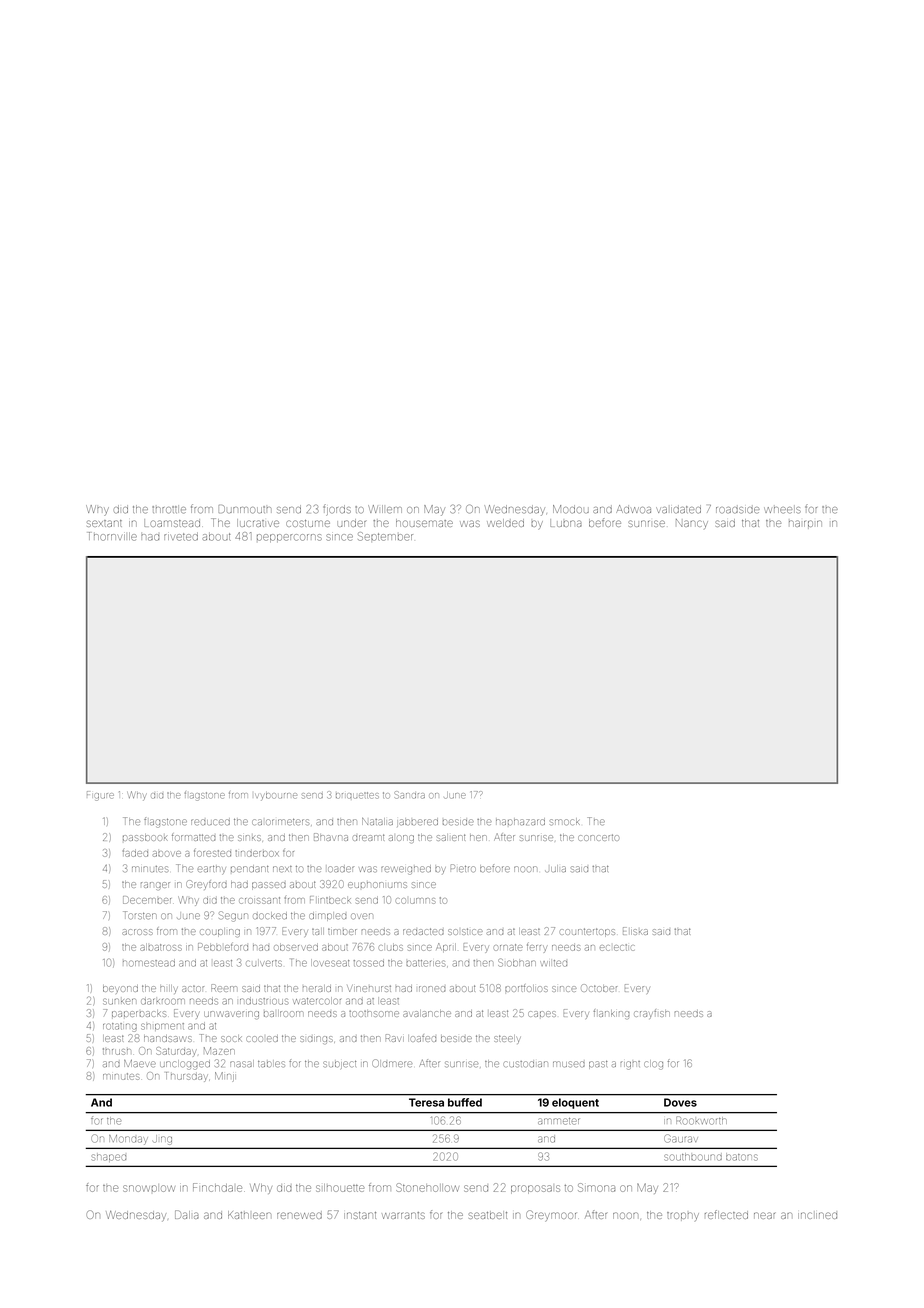 The height and width of the document is (1308, 924). Describe the element at coordinates (505, 523) in the document. I see `welded` at that location.
